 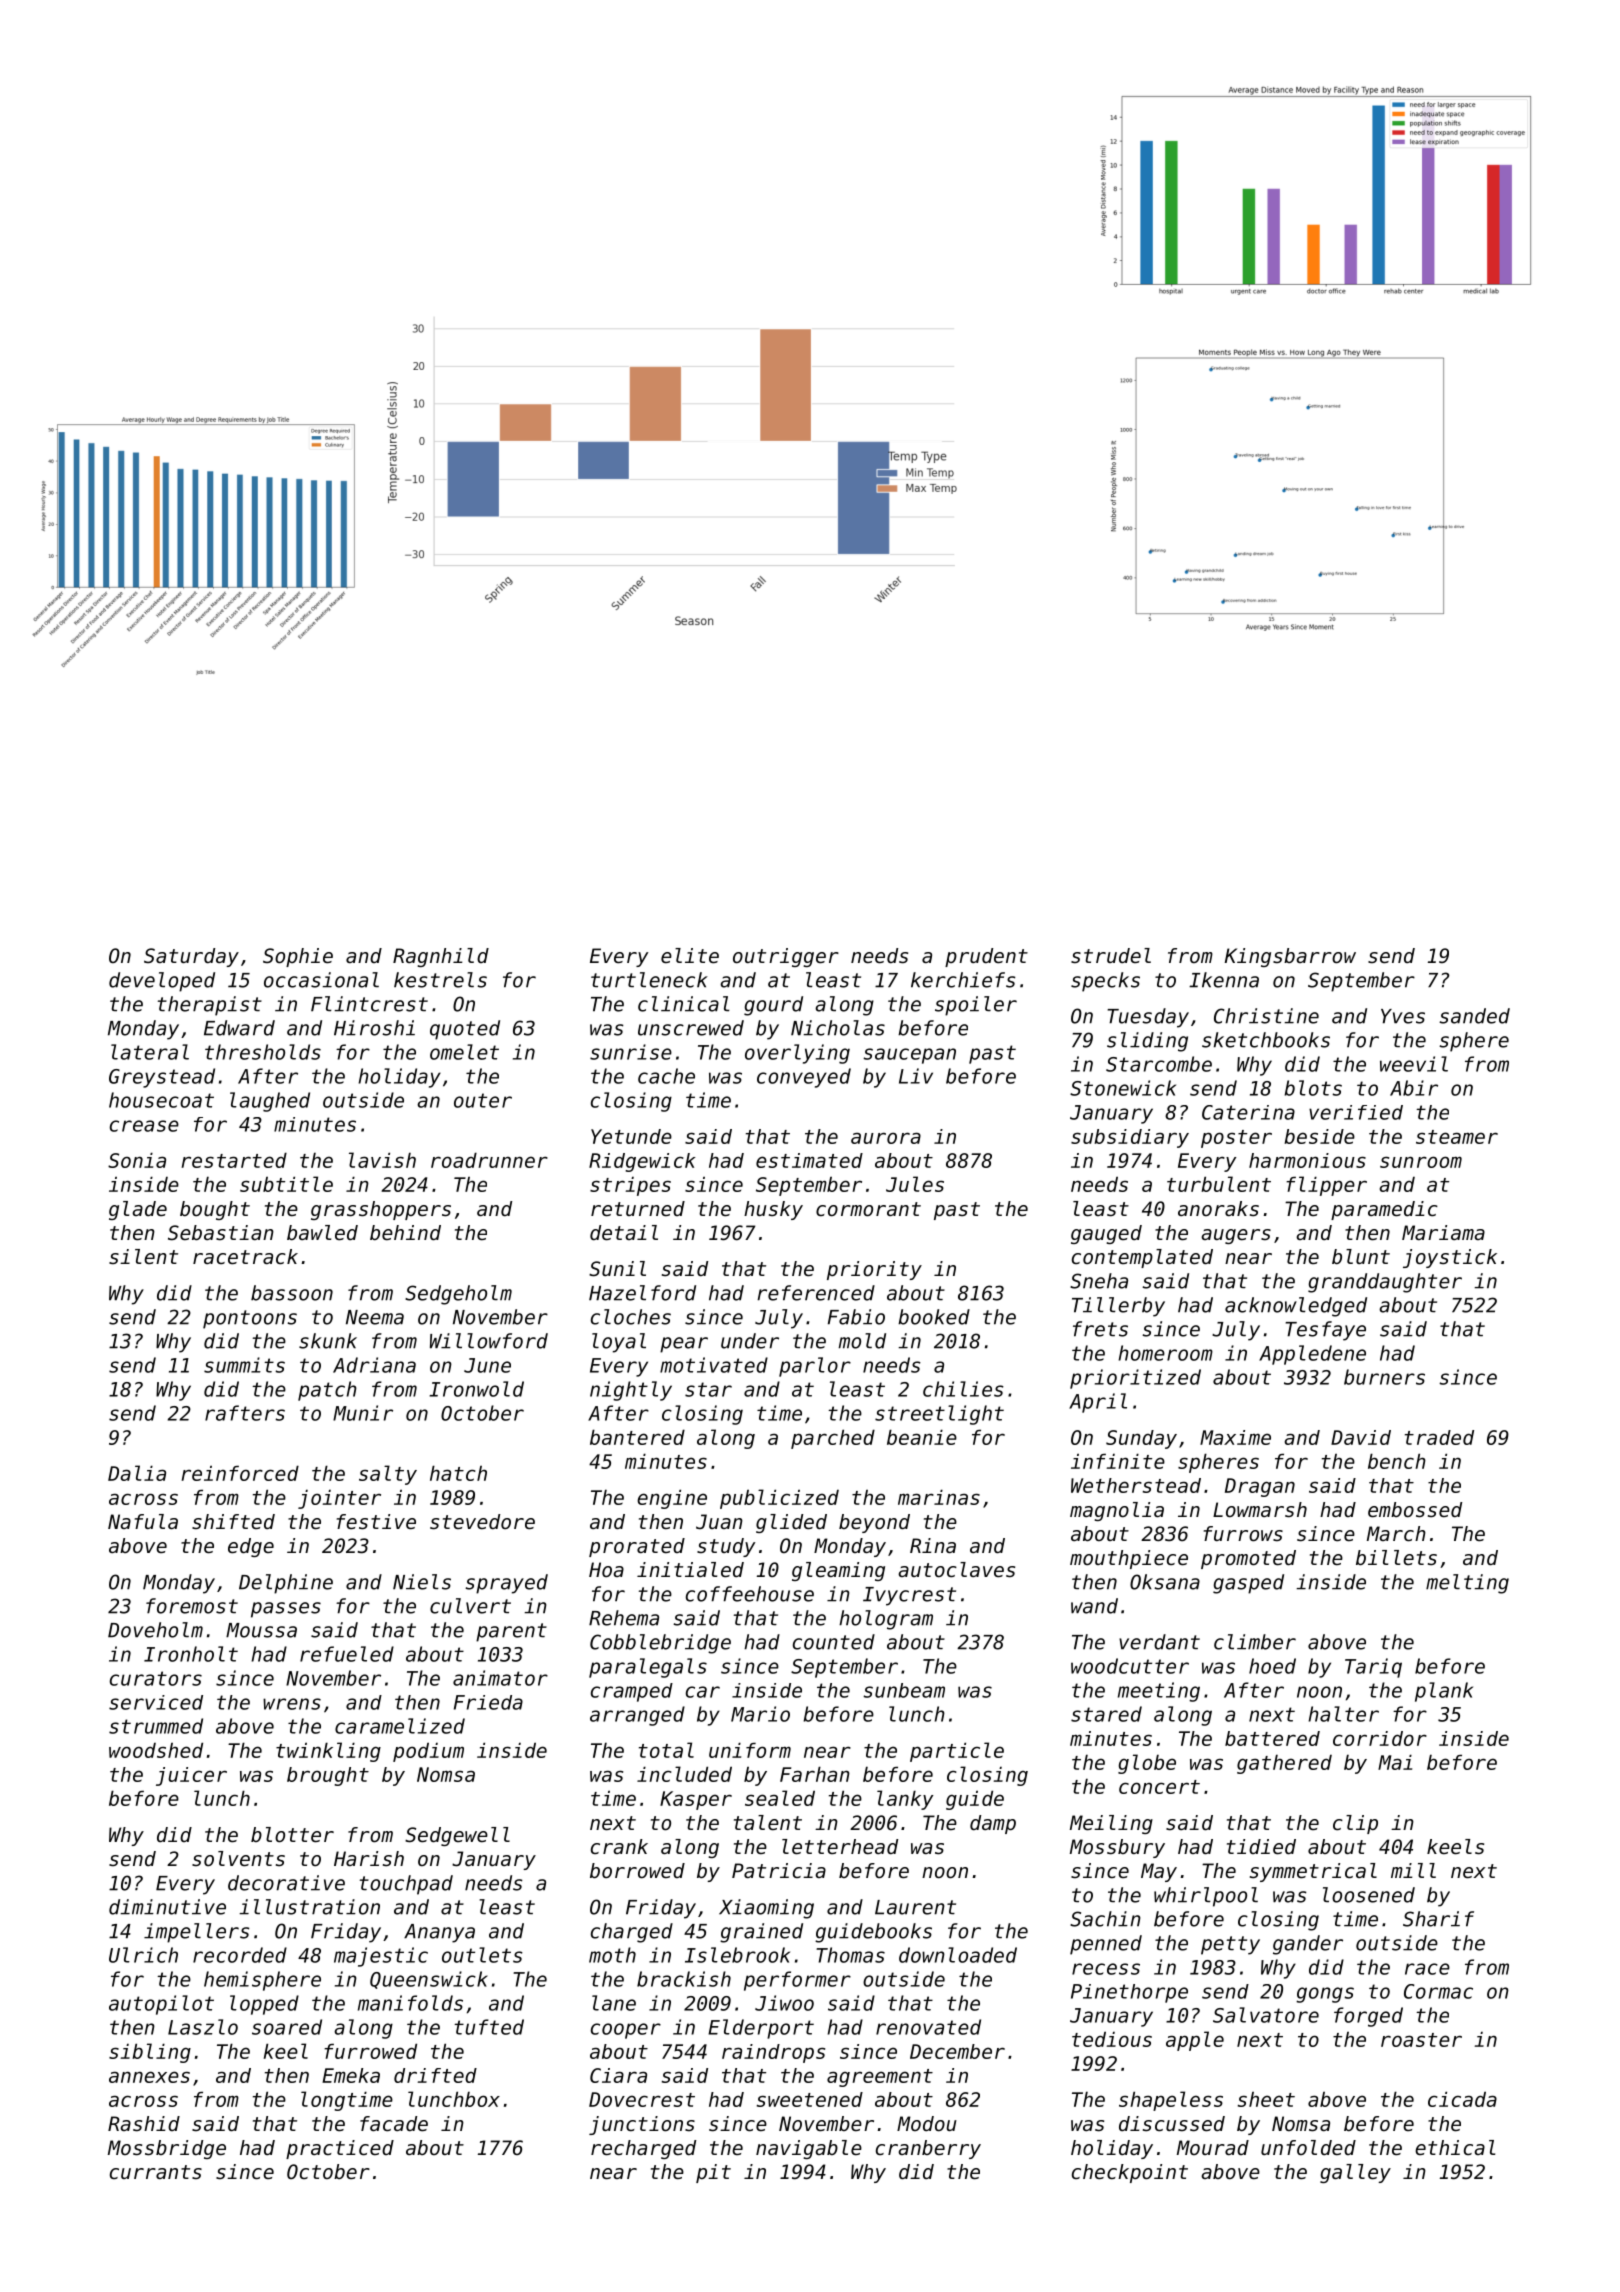 What do you see at coordinates (1118, 1461) in the image?
I see `infinite` at bounding box center [1118, 1461].
